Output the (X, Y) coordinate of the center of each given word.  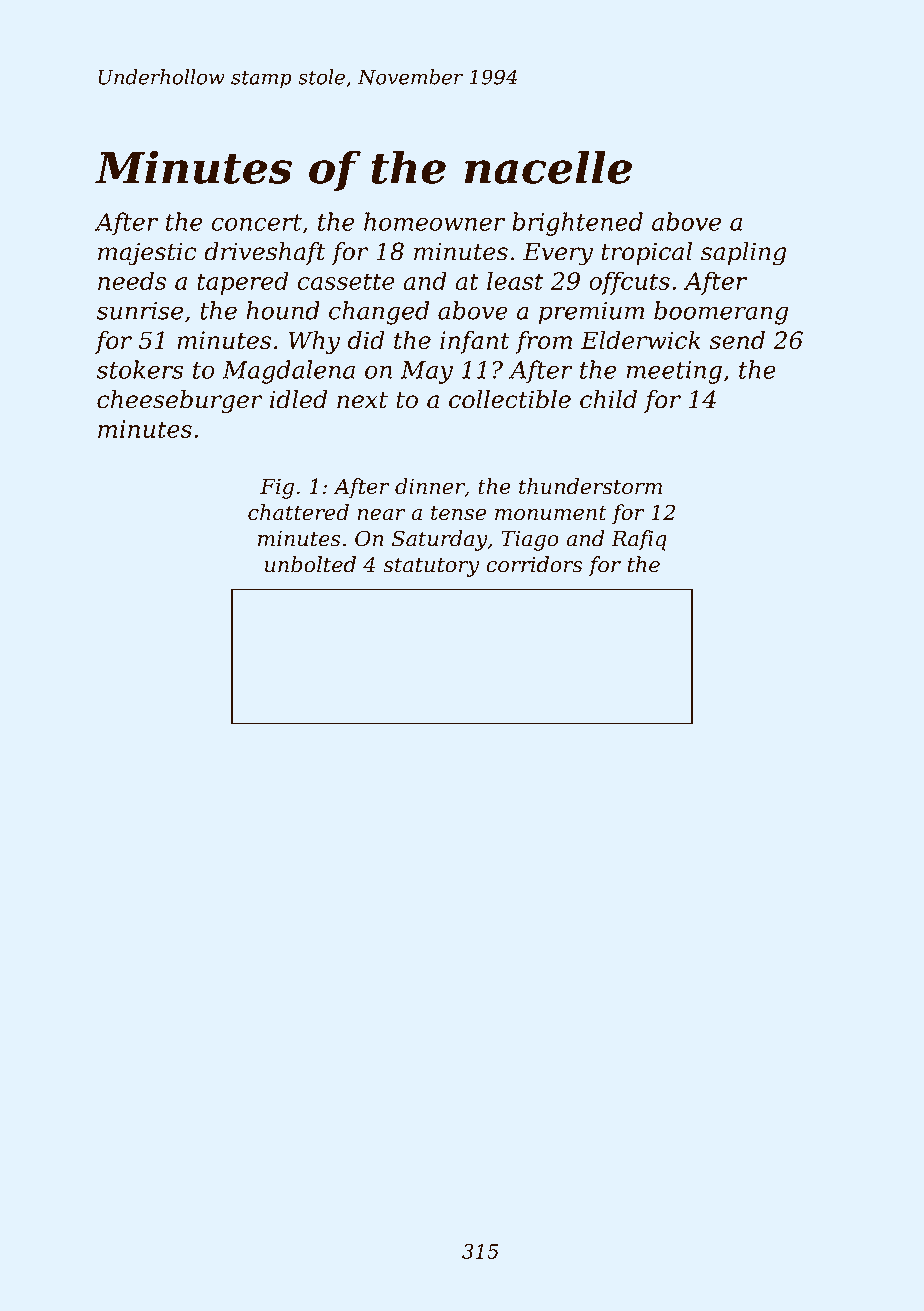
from (543, 342)
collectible (510, 399)
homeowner (434, 221)
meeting (674, 372)
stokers (140, 369)
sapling (744, 254)
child (608, 399)
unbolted (310, 564)
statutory (431, 567)
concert (257, 222)
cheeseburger (180, 402)
